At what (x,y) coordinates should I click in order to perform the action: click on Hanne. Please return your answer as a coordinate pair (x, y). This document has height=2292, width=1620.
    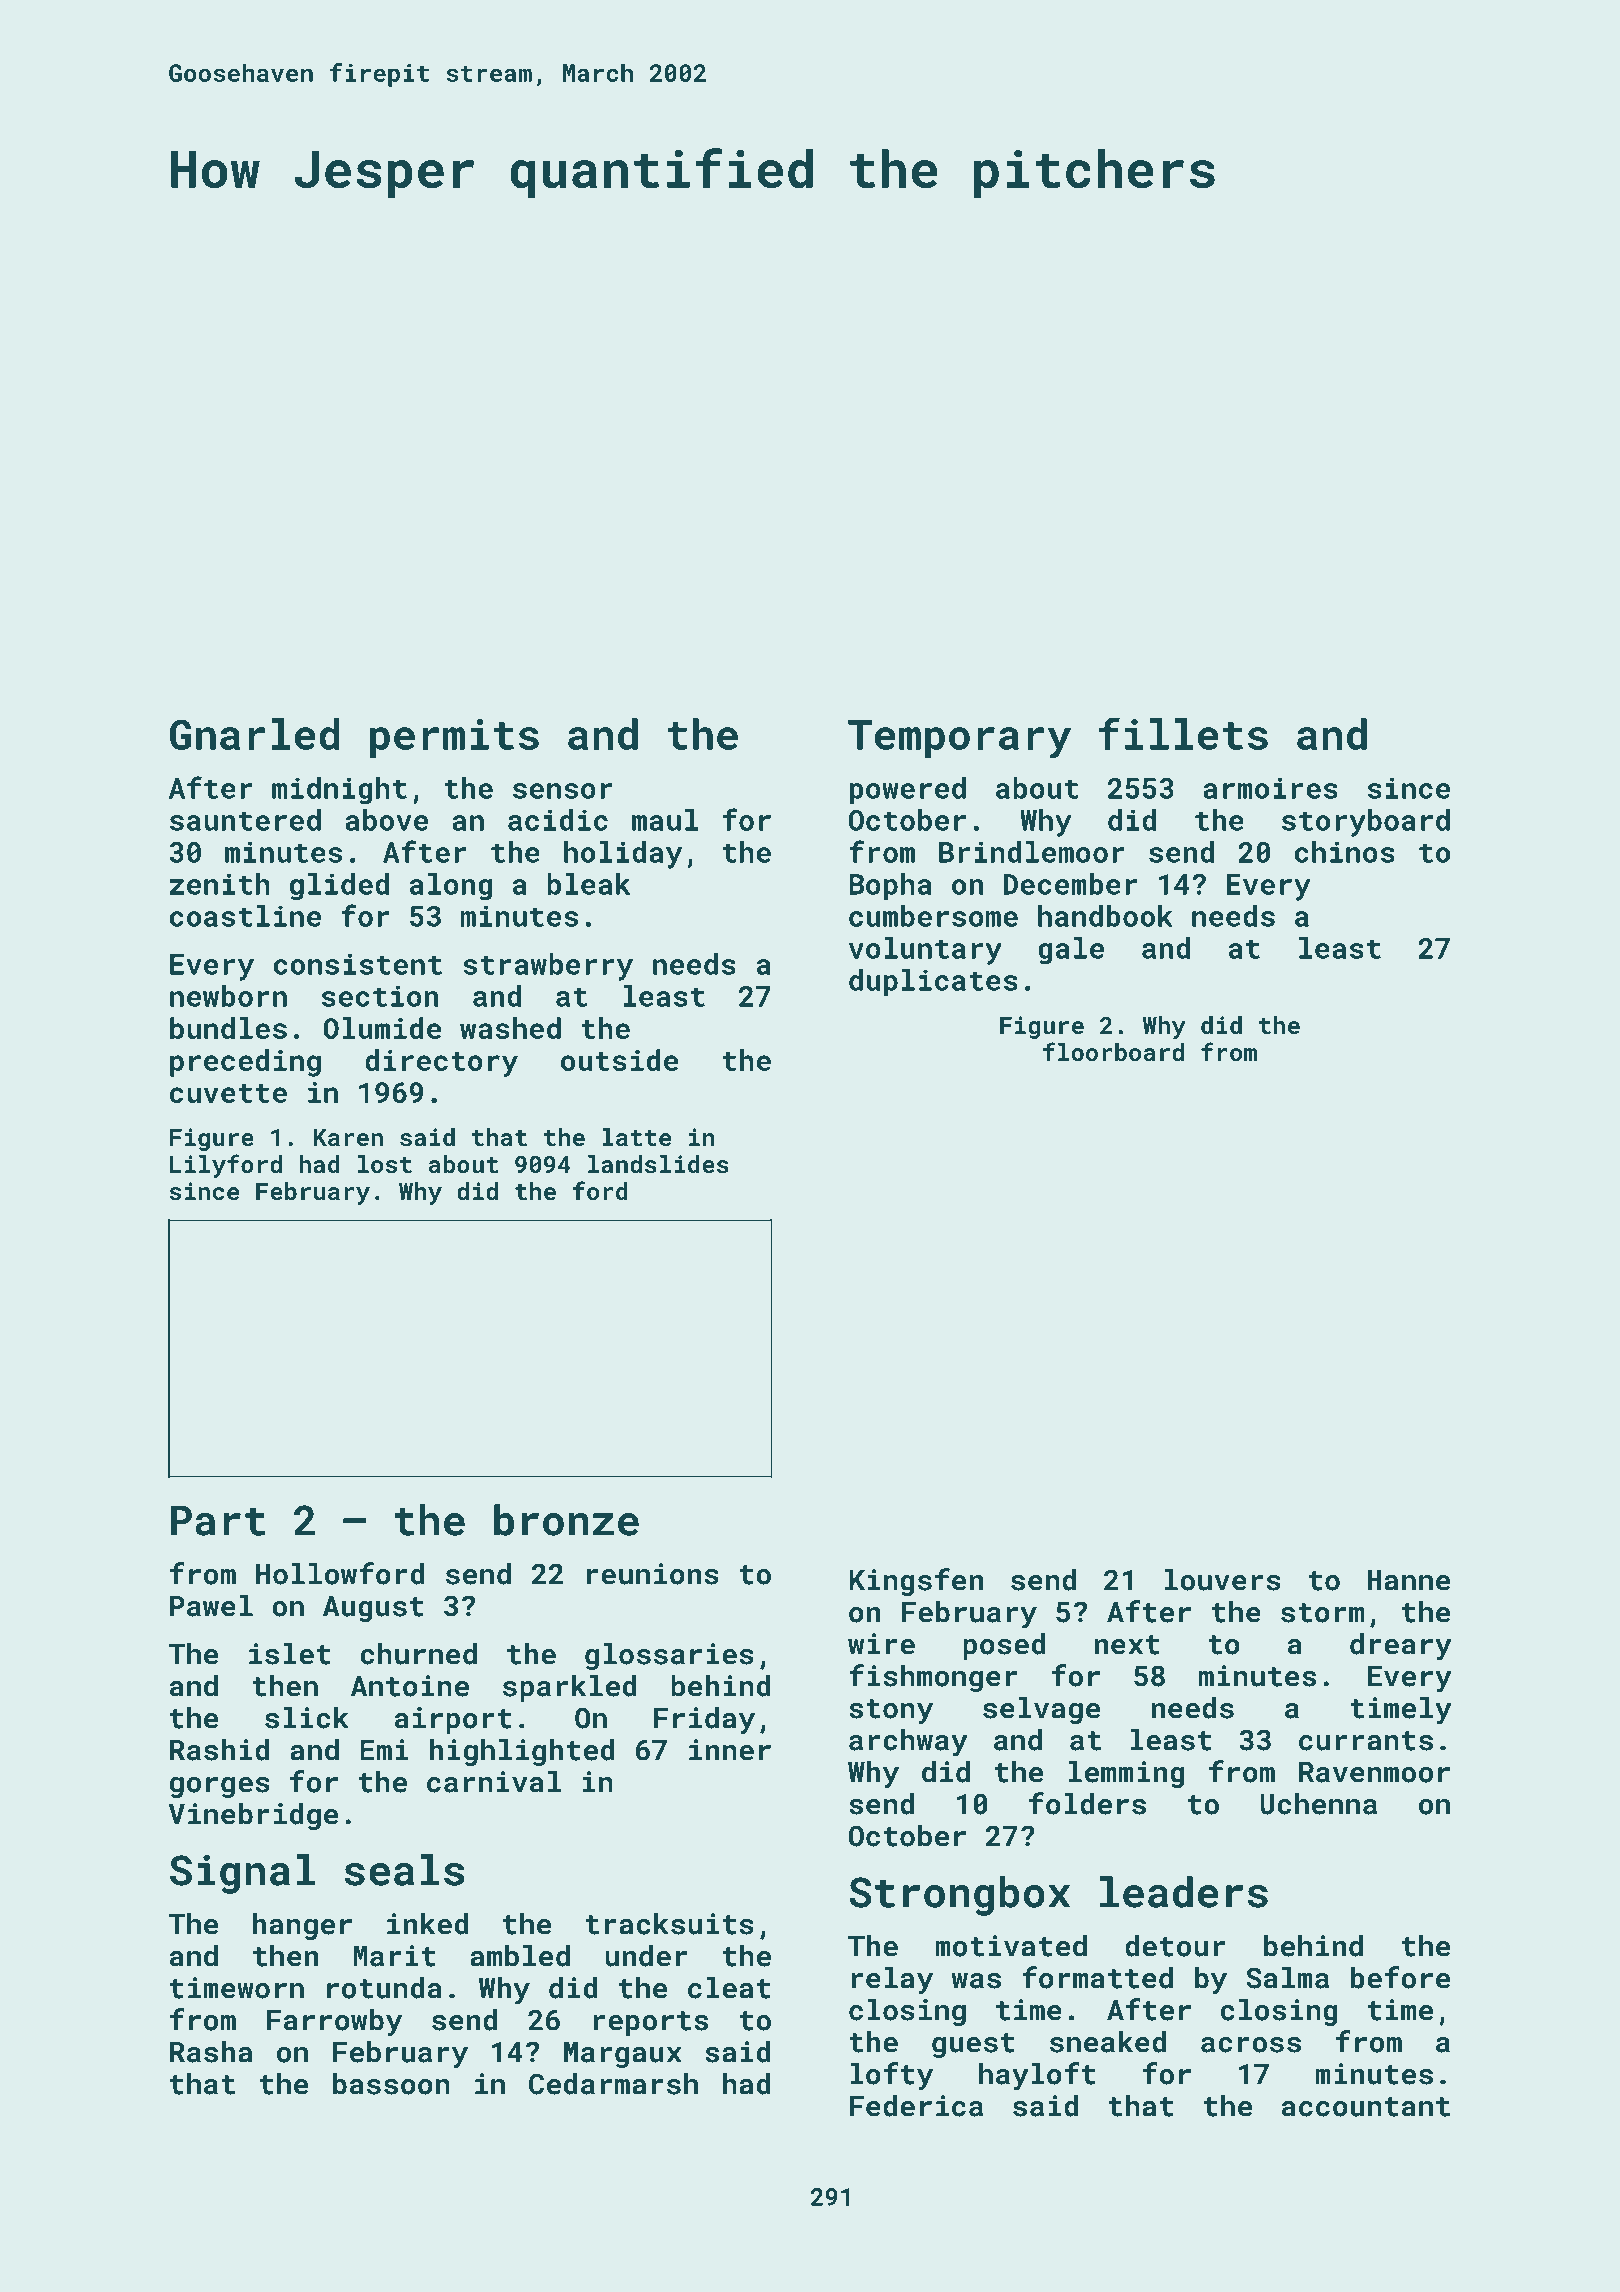
    Looking at the image, I should click on (1408, 1580).
